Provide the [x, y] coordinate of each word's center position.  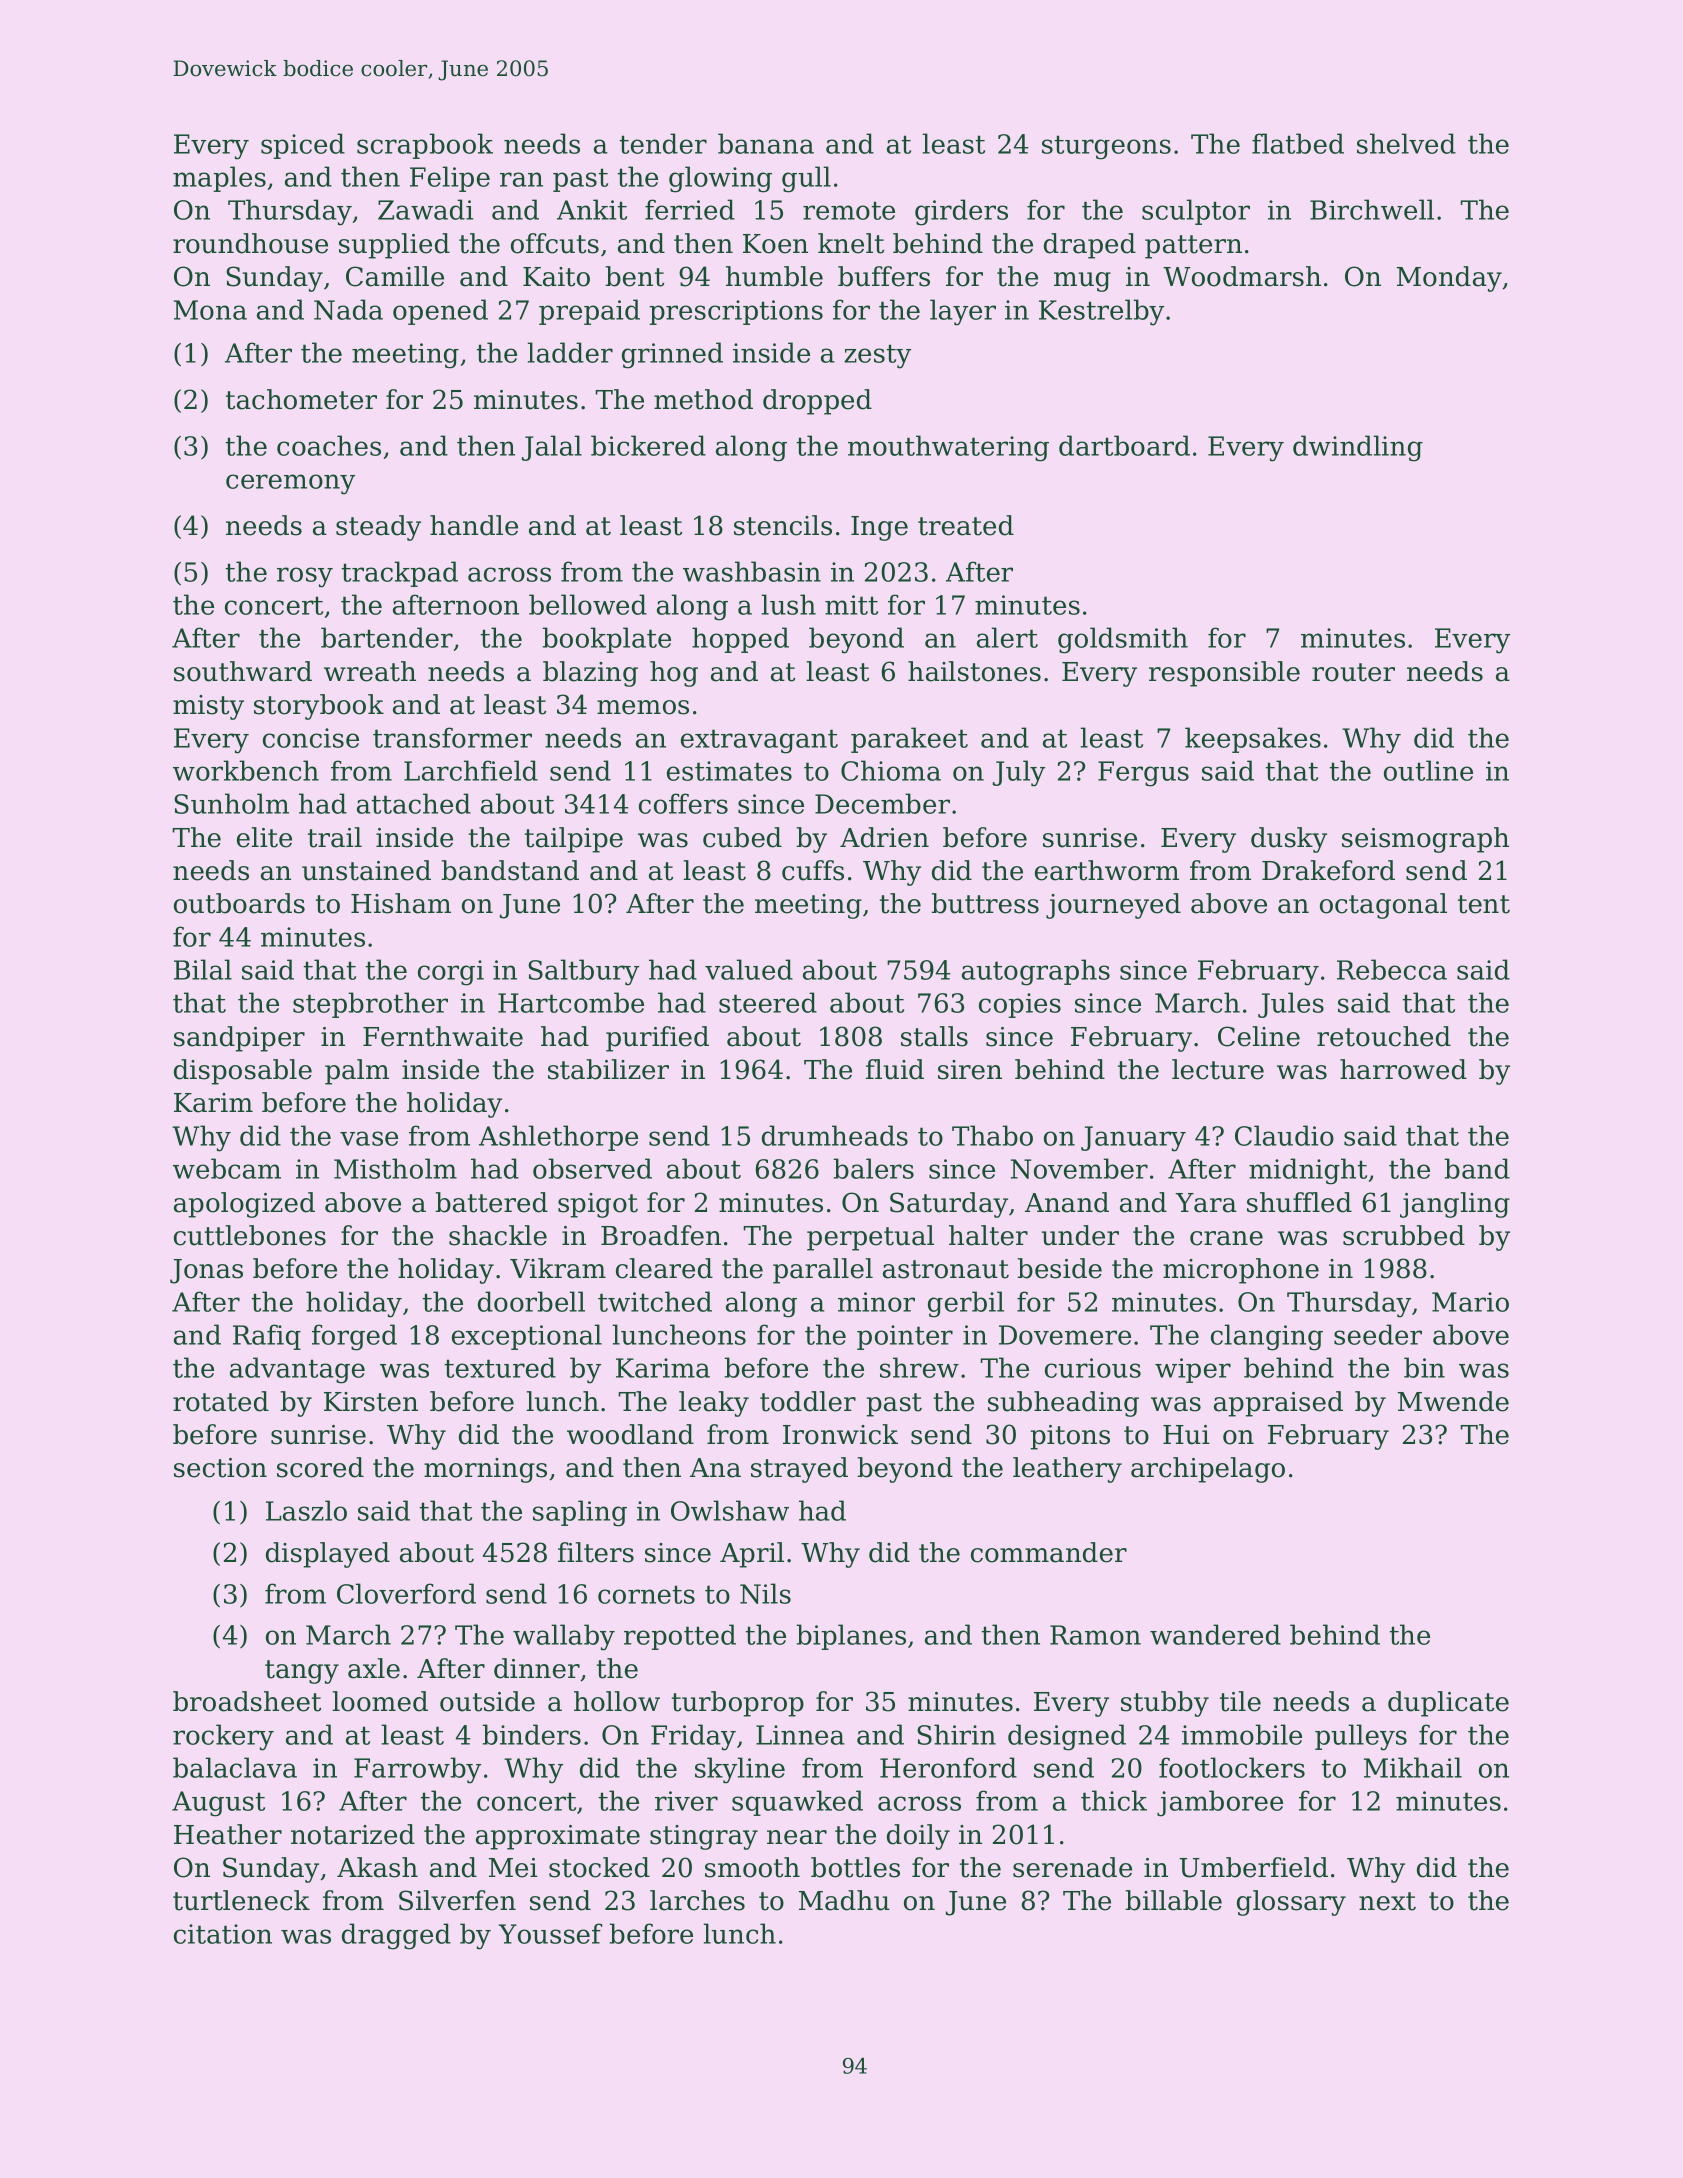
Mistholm [395, 1168]
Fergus [1143, 774]
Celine [1259, 1036]
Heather [228, 1834]
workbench [246, 770]
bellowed [588, 604]
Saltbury [583, 972]
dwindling [1358, 448]
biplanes [851, 1637]
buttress [985, 903]
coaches [329, 445]
